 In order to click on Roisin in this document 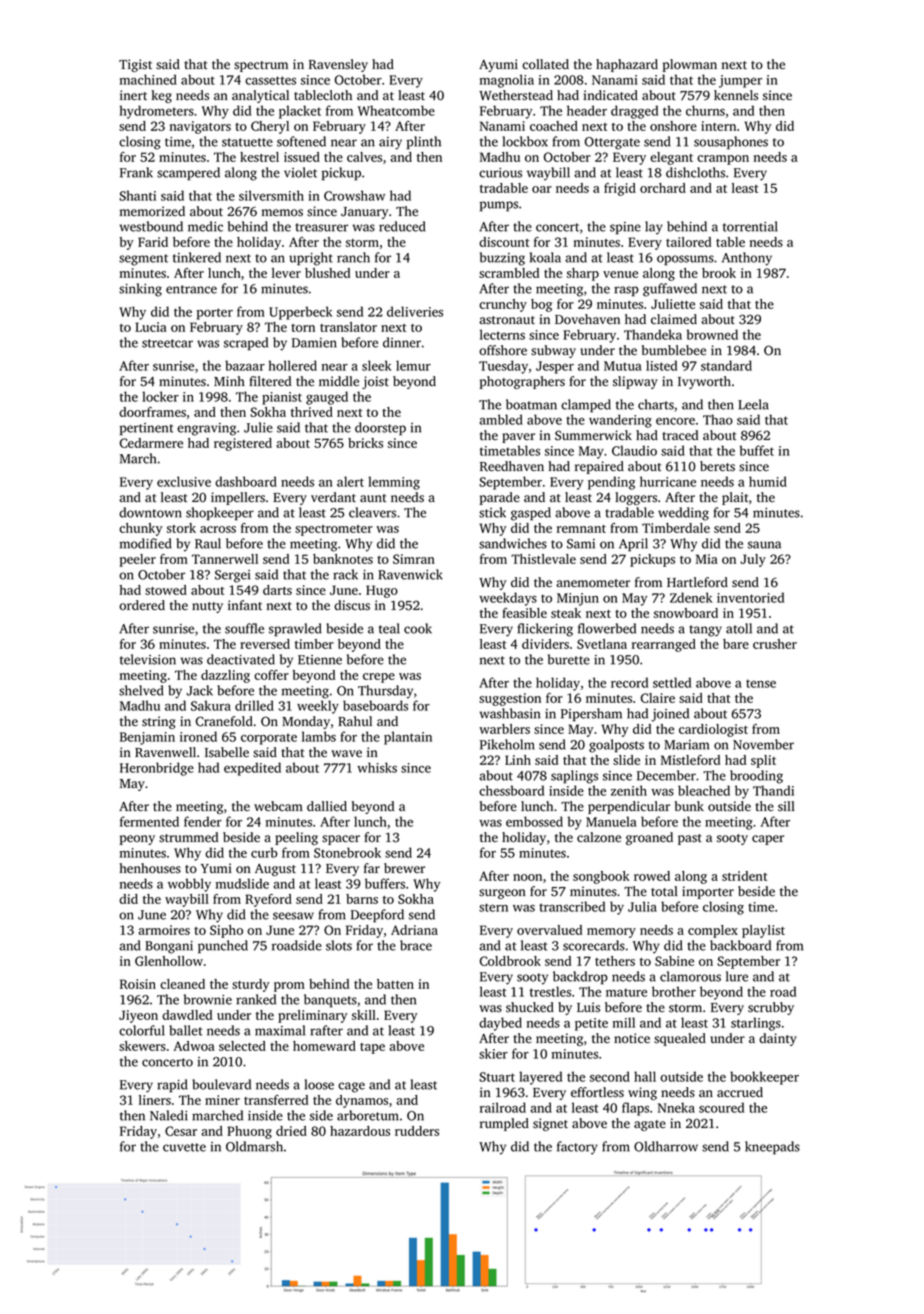, I will do `click(138, 984)`.
